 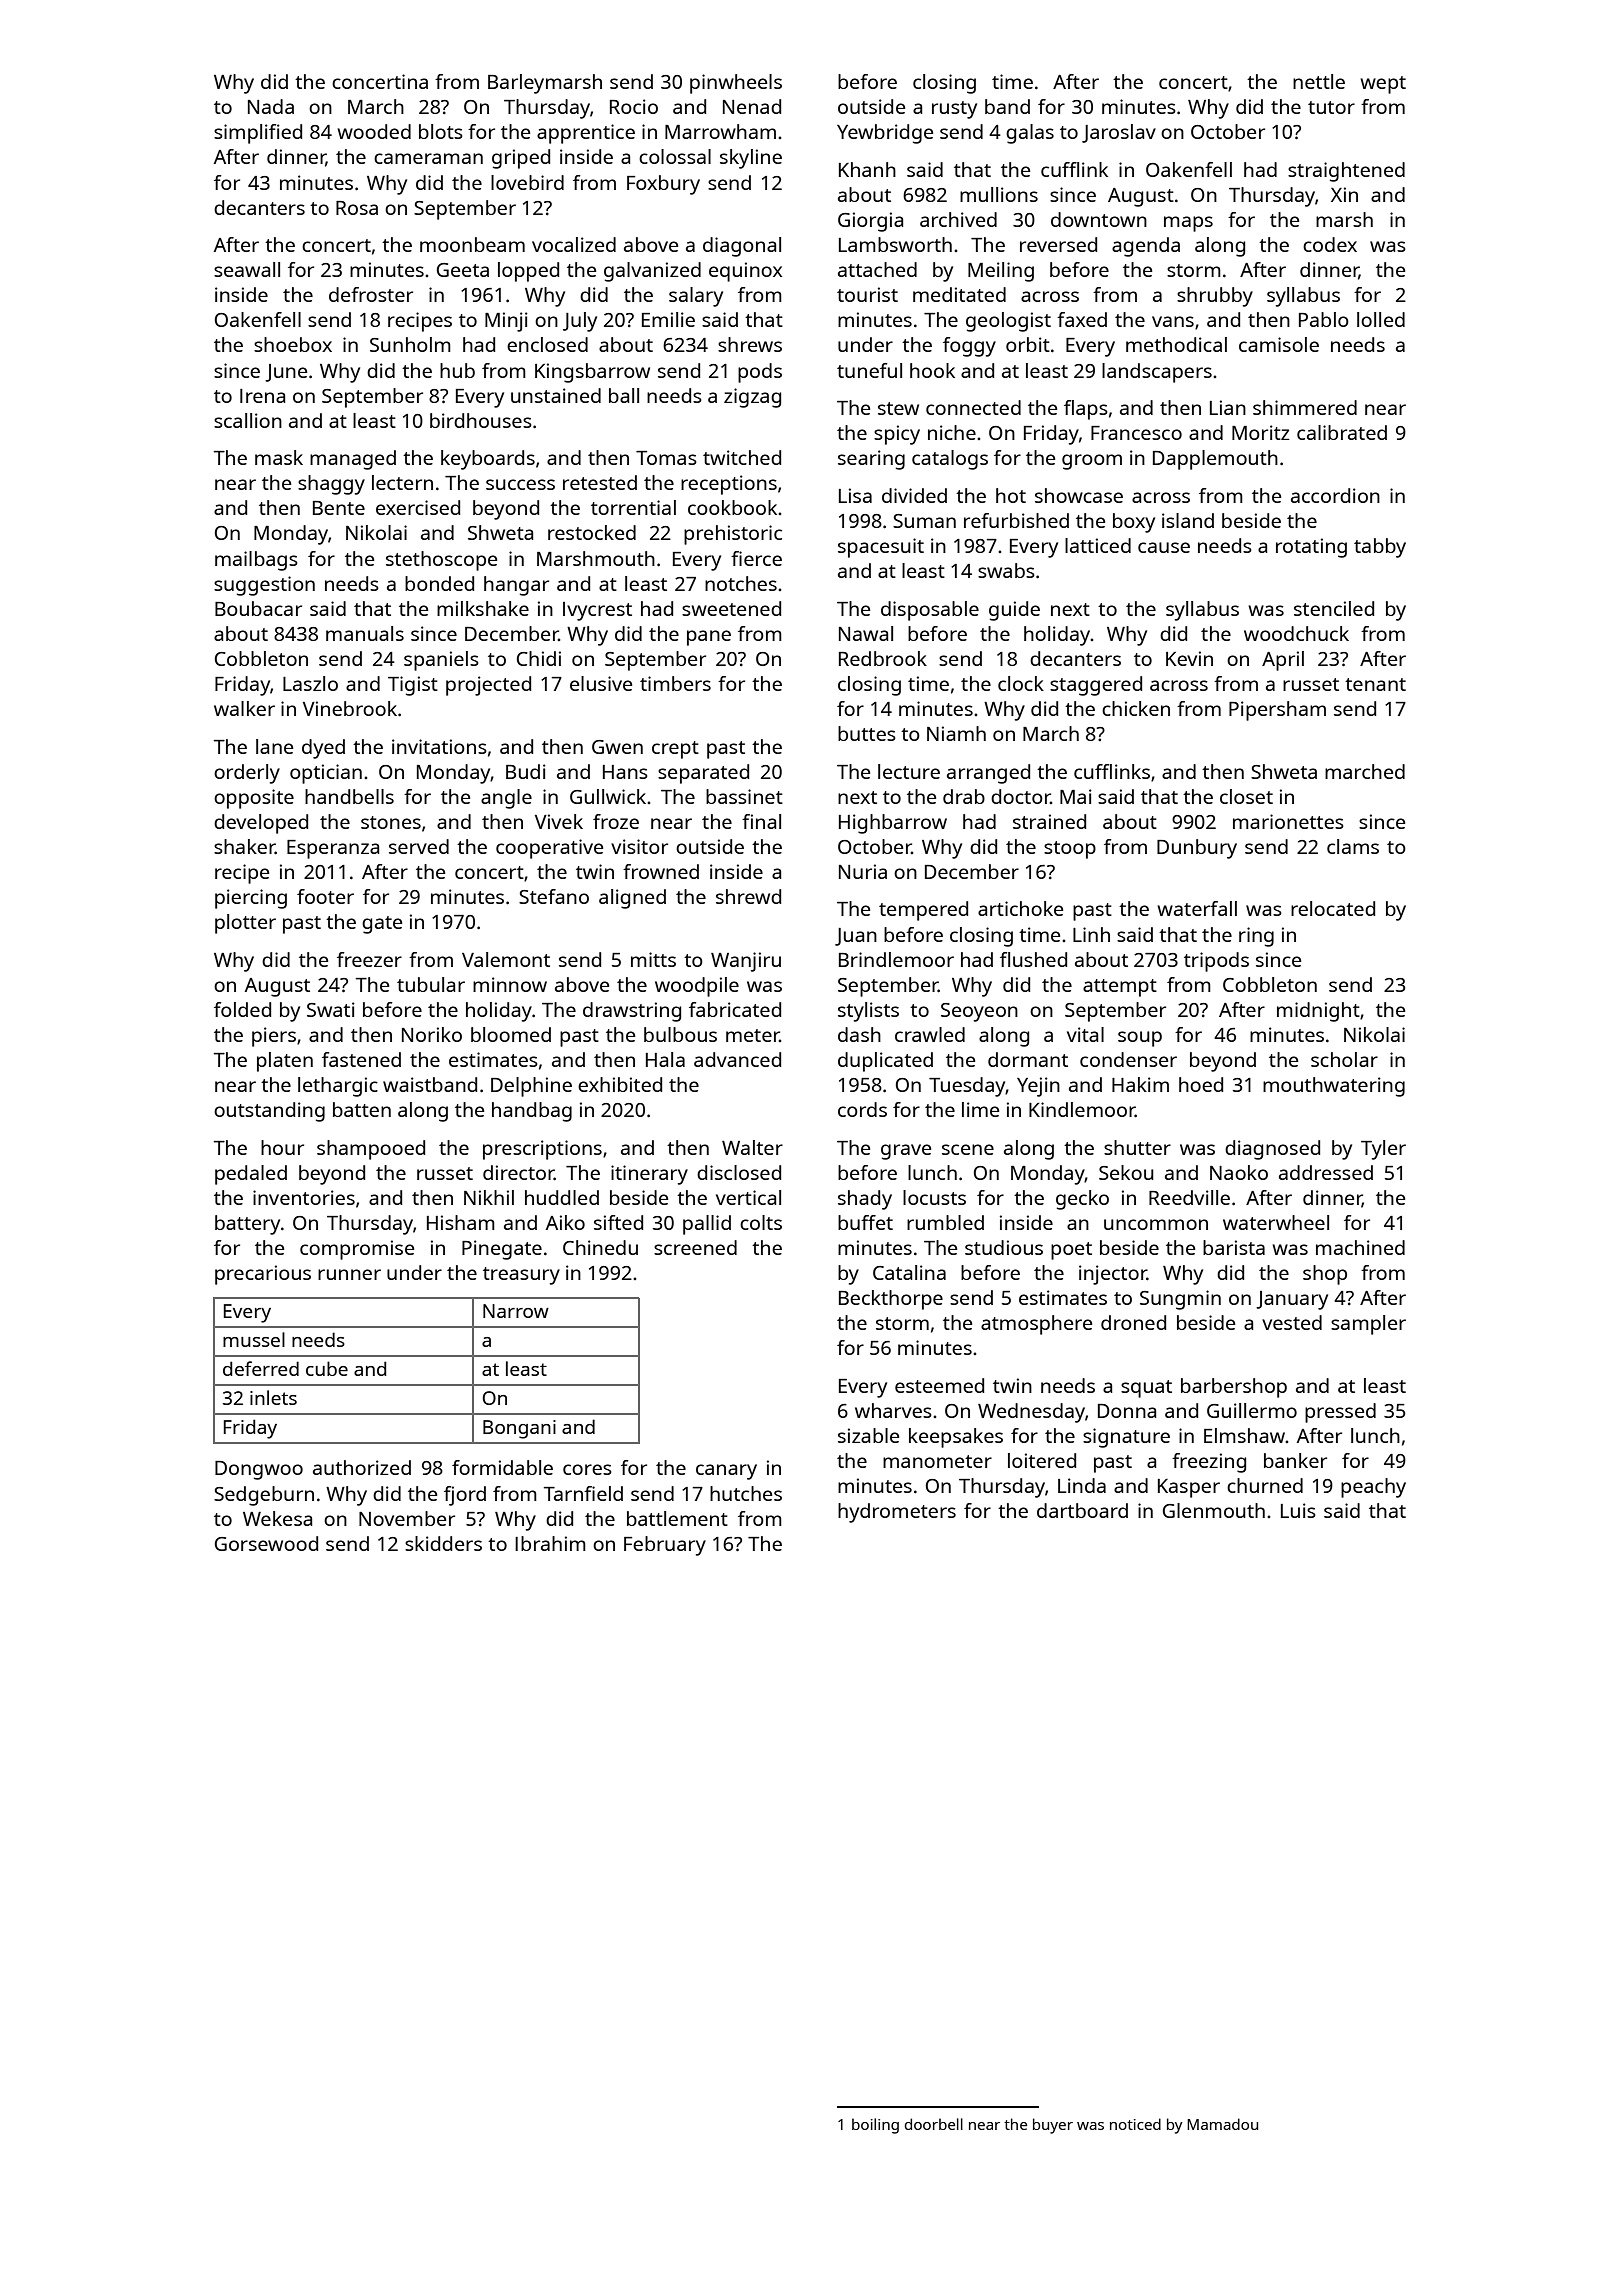 I want to click on tenant, so click(x=1375, y=684).
